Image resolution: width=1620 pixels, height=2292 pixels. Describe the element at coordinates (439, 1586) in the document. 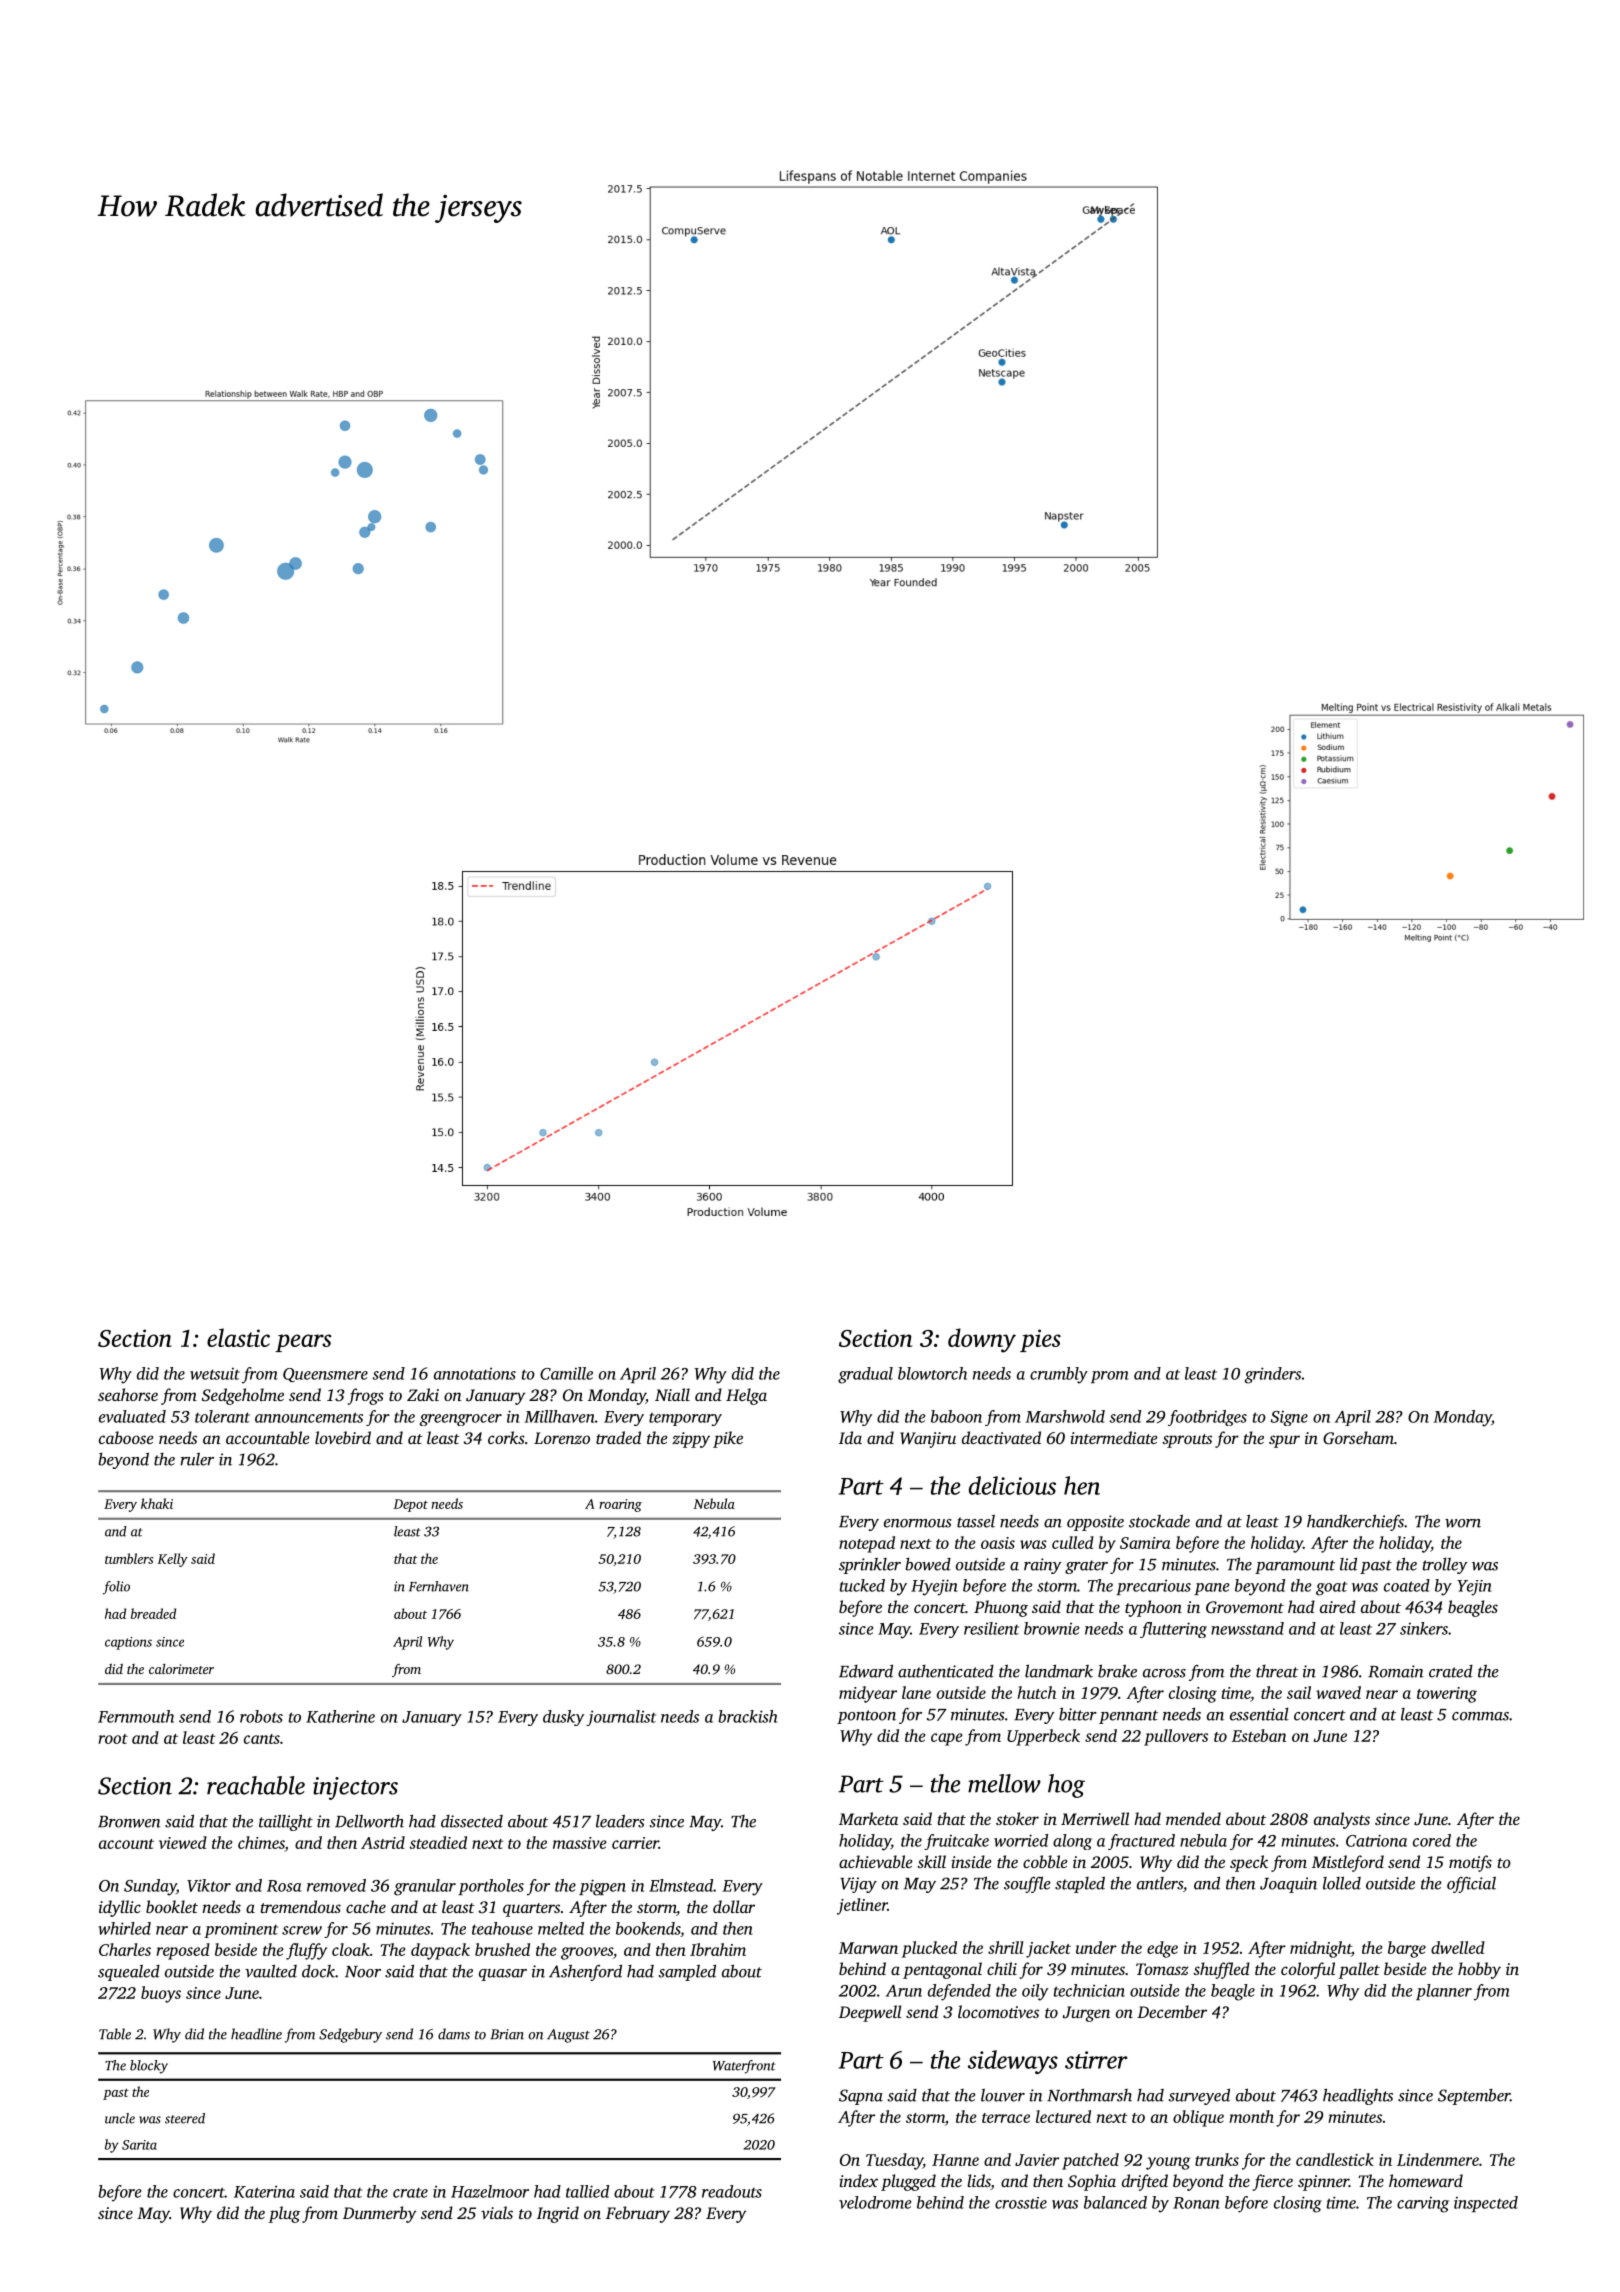

I see `Fernhaven` at that location.
